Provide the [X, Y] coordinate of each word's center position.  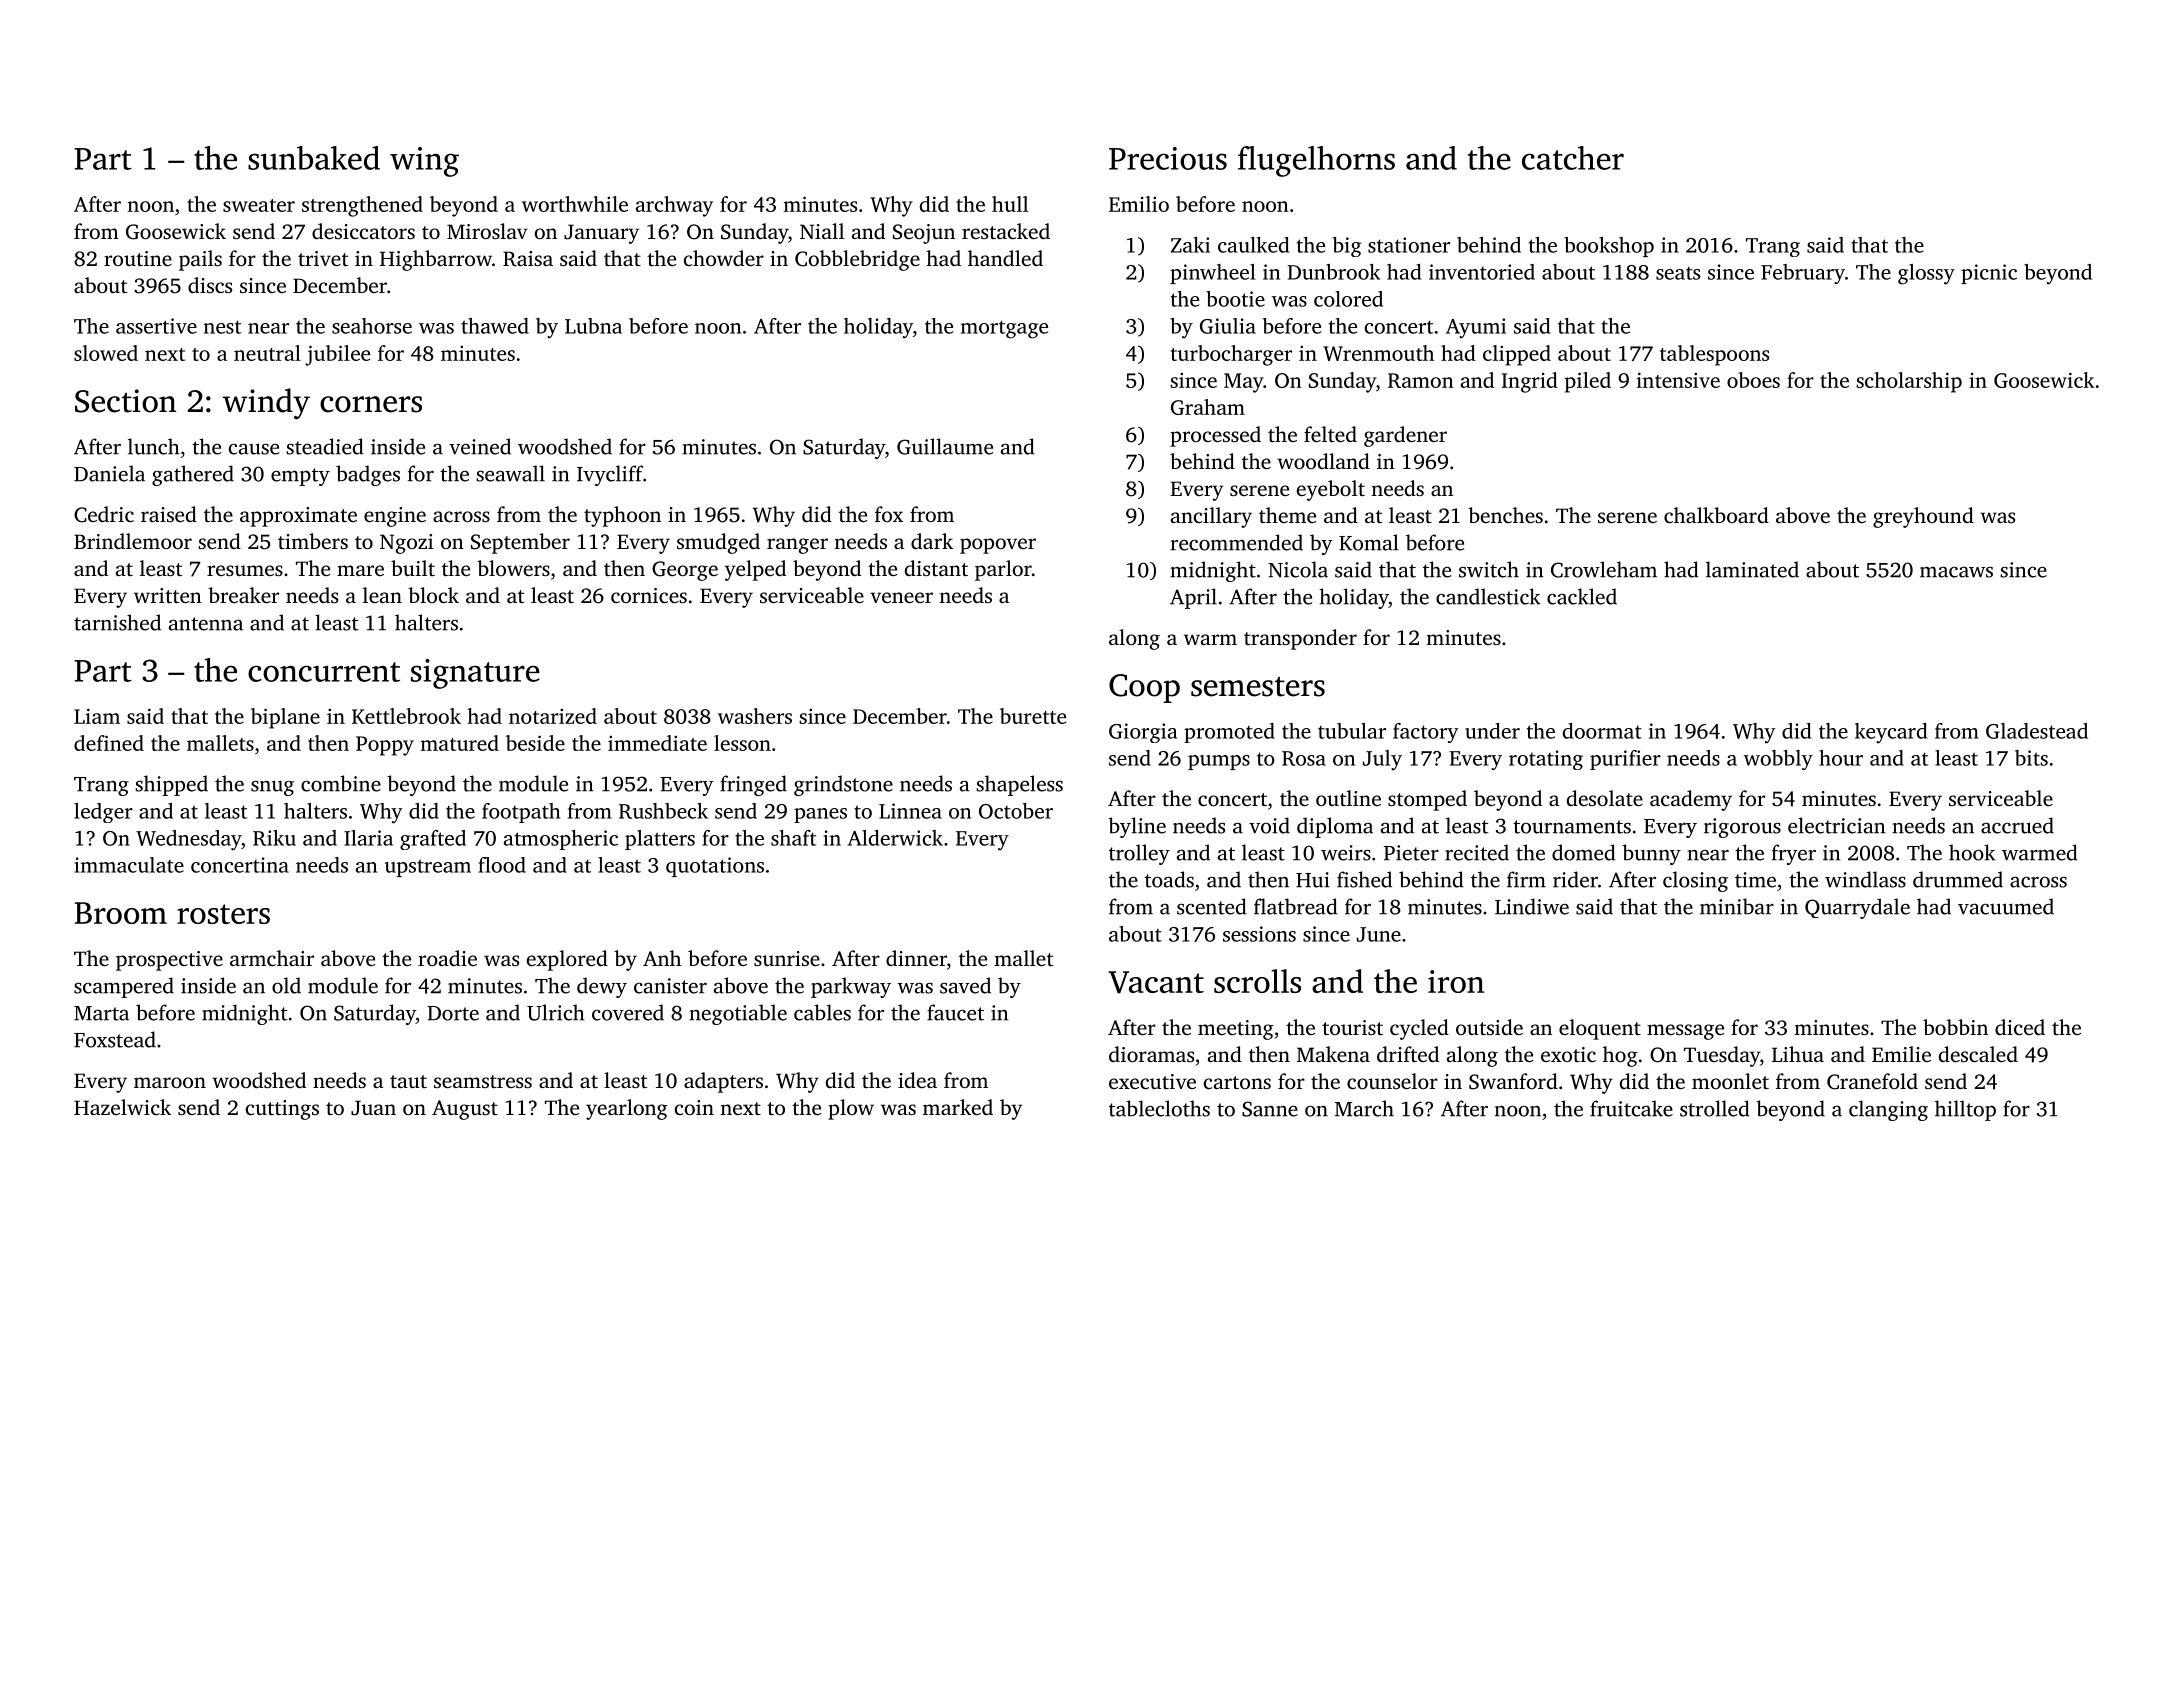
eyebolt [1331, 490]
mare [360, 570]
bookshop [1609, 247]
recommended [1236, 542]
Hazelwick [122, 1107]
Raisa [528, 259]
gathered [193, 475]
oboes [1753, 380]
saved [965, 985]
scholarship [1909, 382]
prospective [169, 961]
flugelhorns [1316, 161]
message [1685, 1032]
